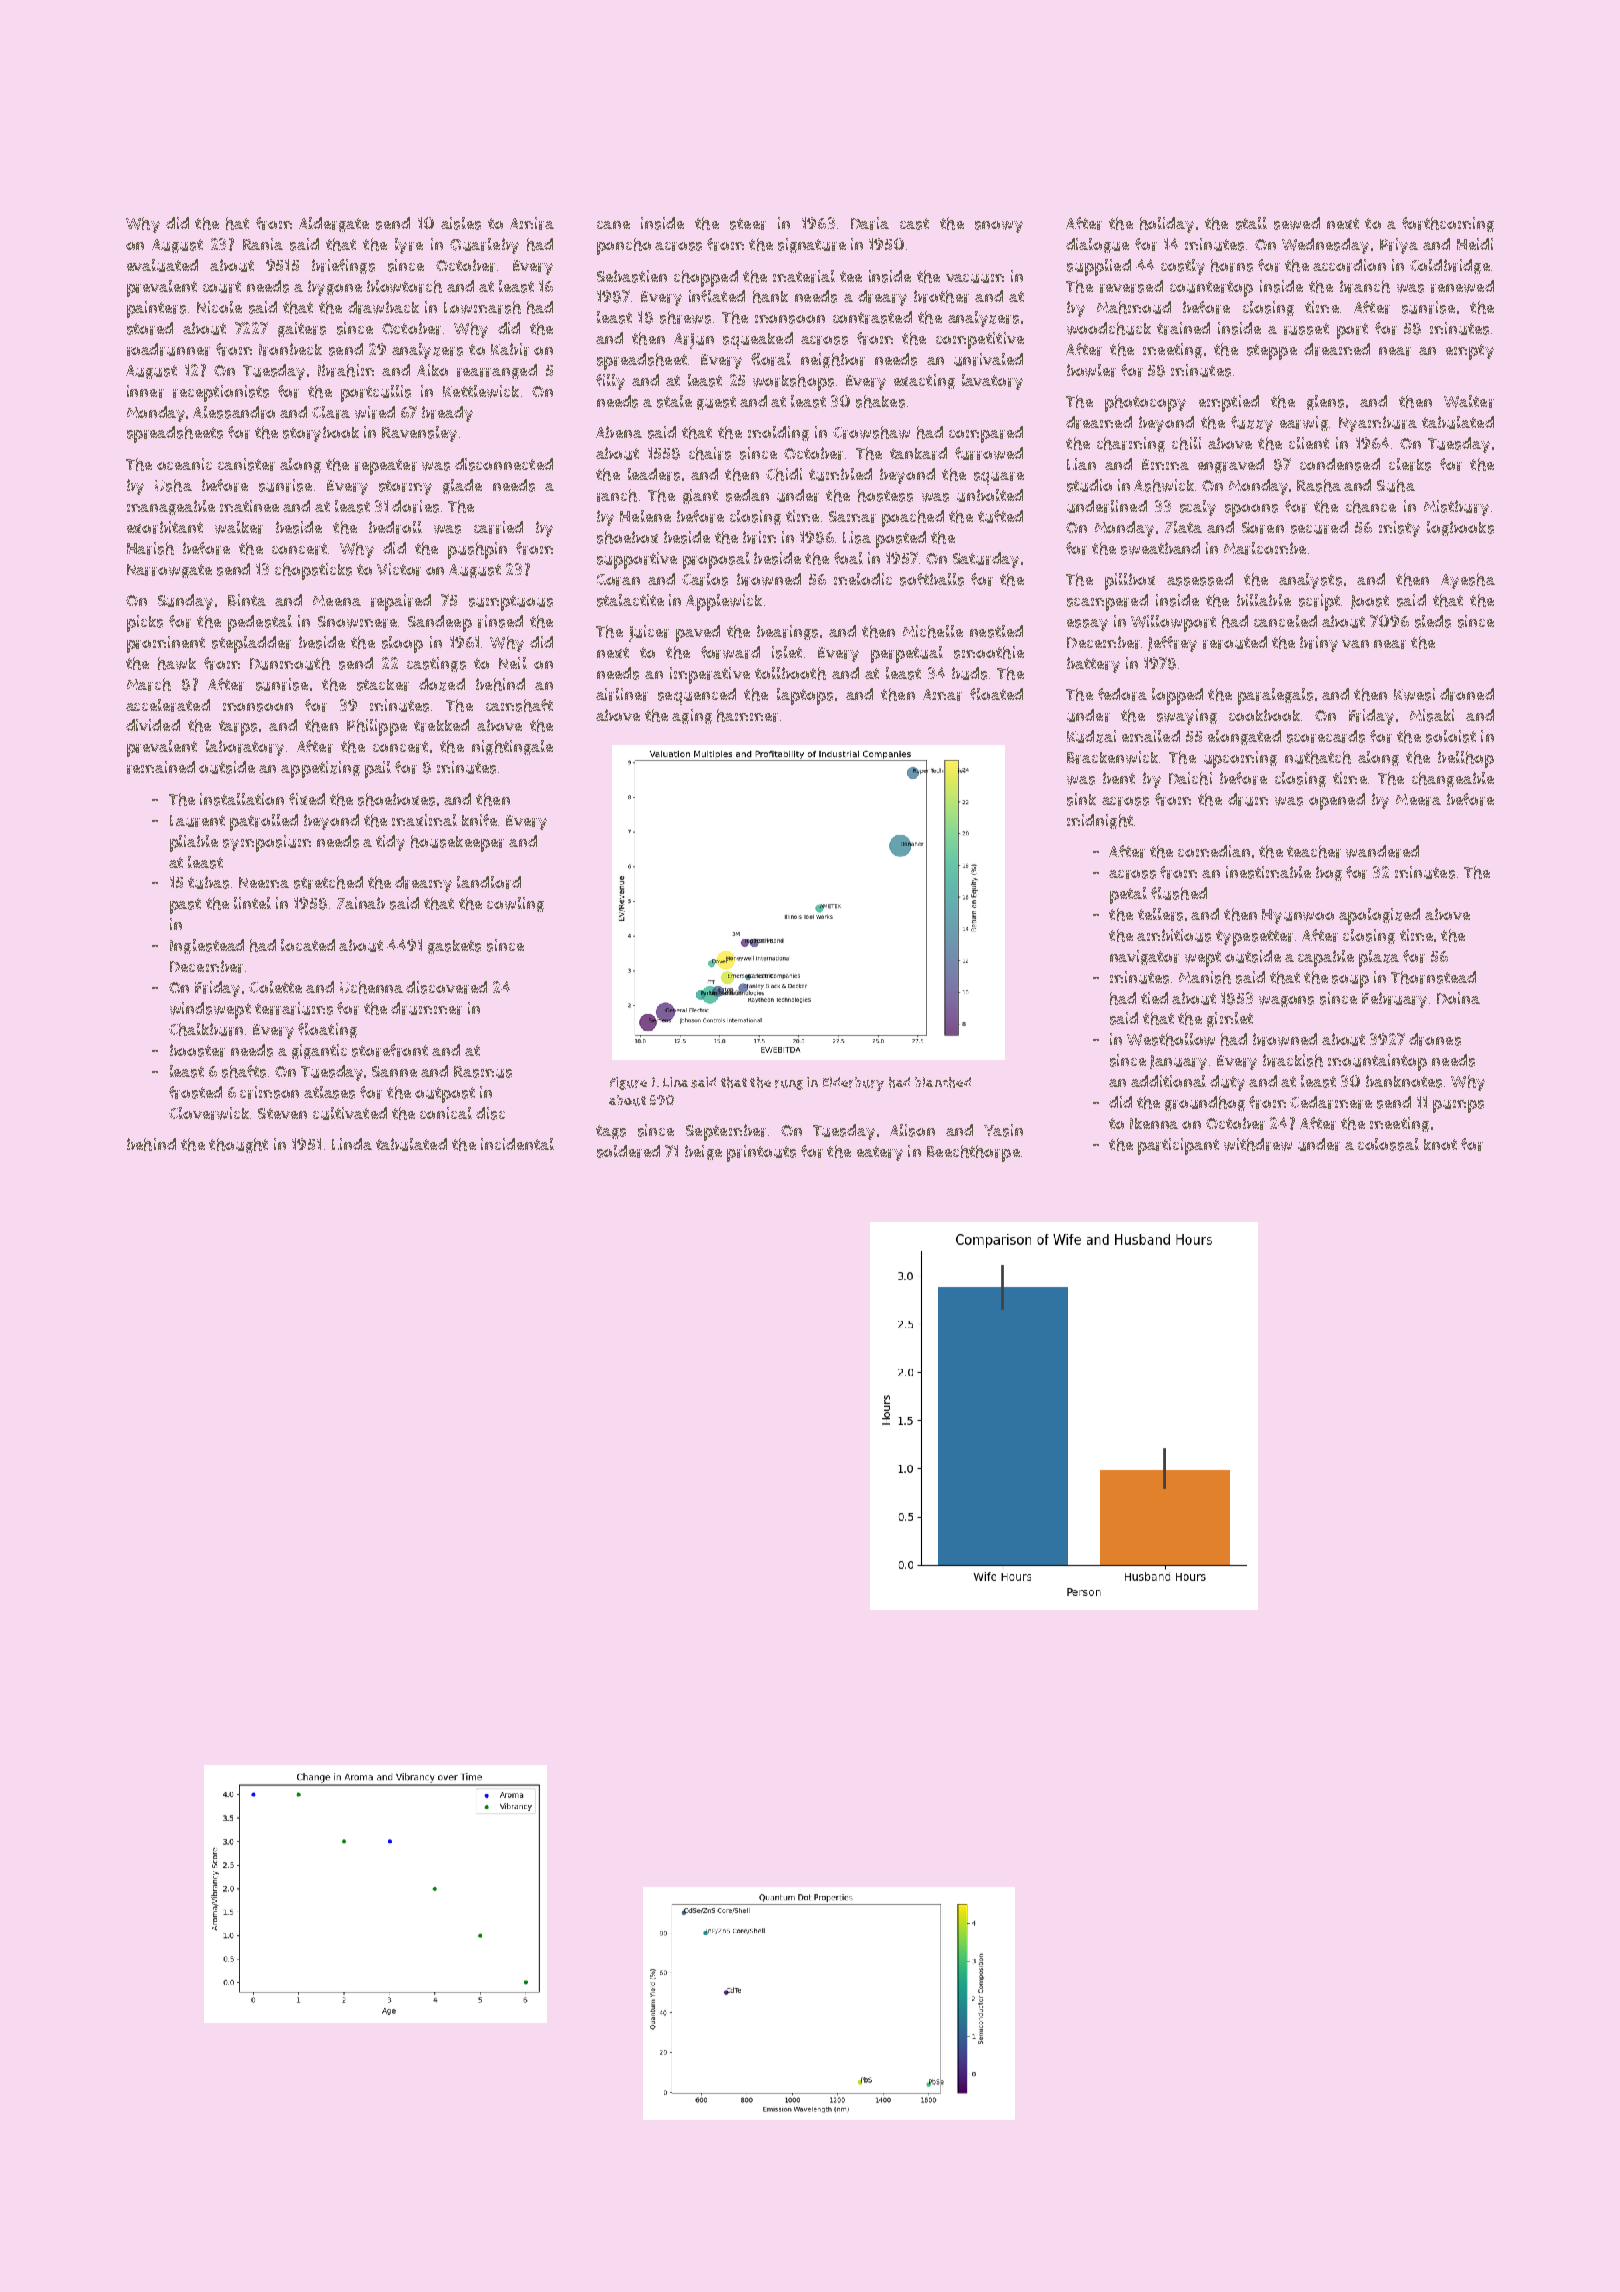 The image size is (1620, 2292). Describe the element at coordinates (1379, 916) in the screenshot. I see `apologized` at that location.
